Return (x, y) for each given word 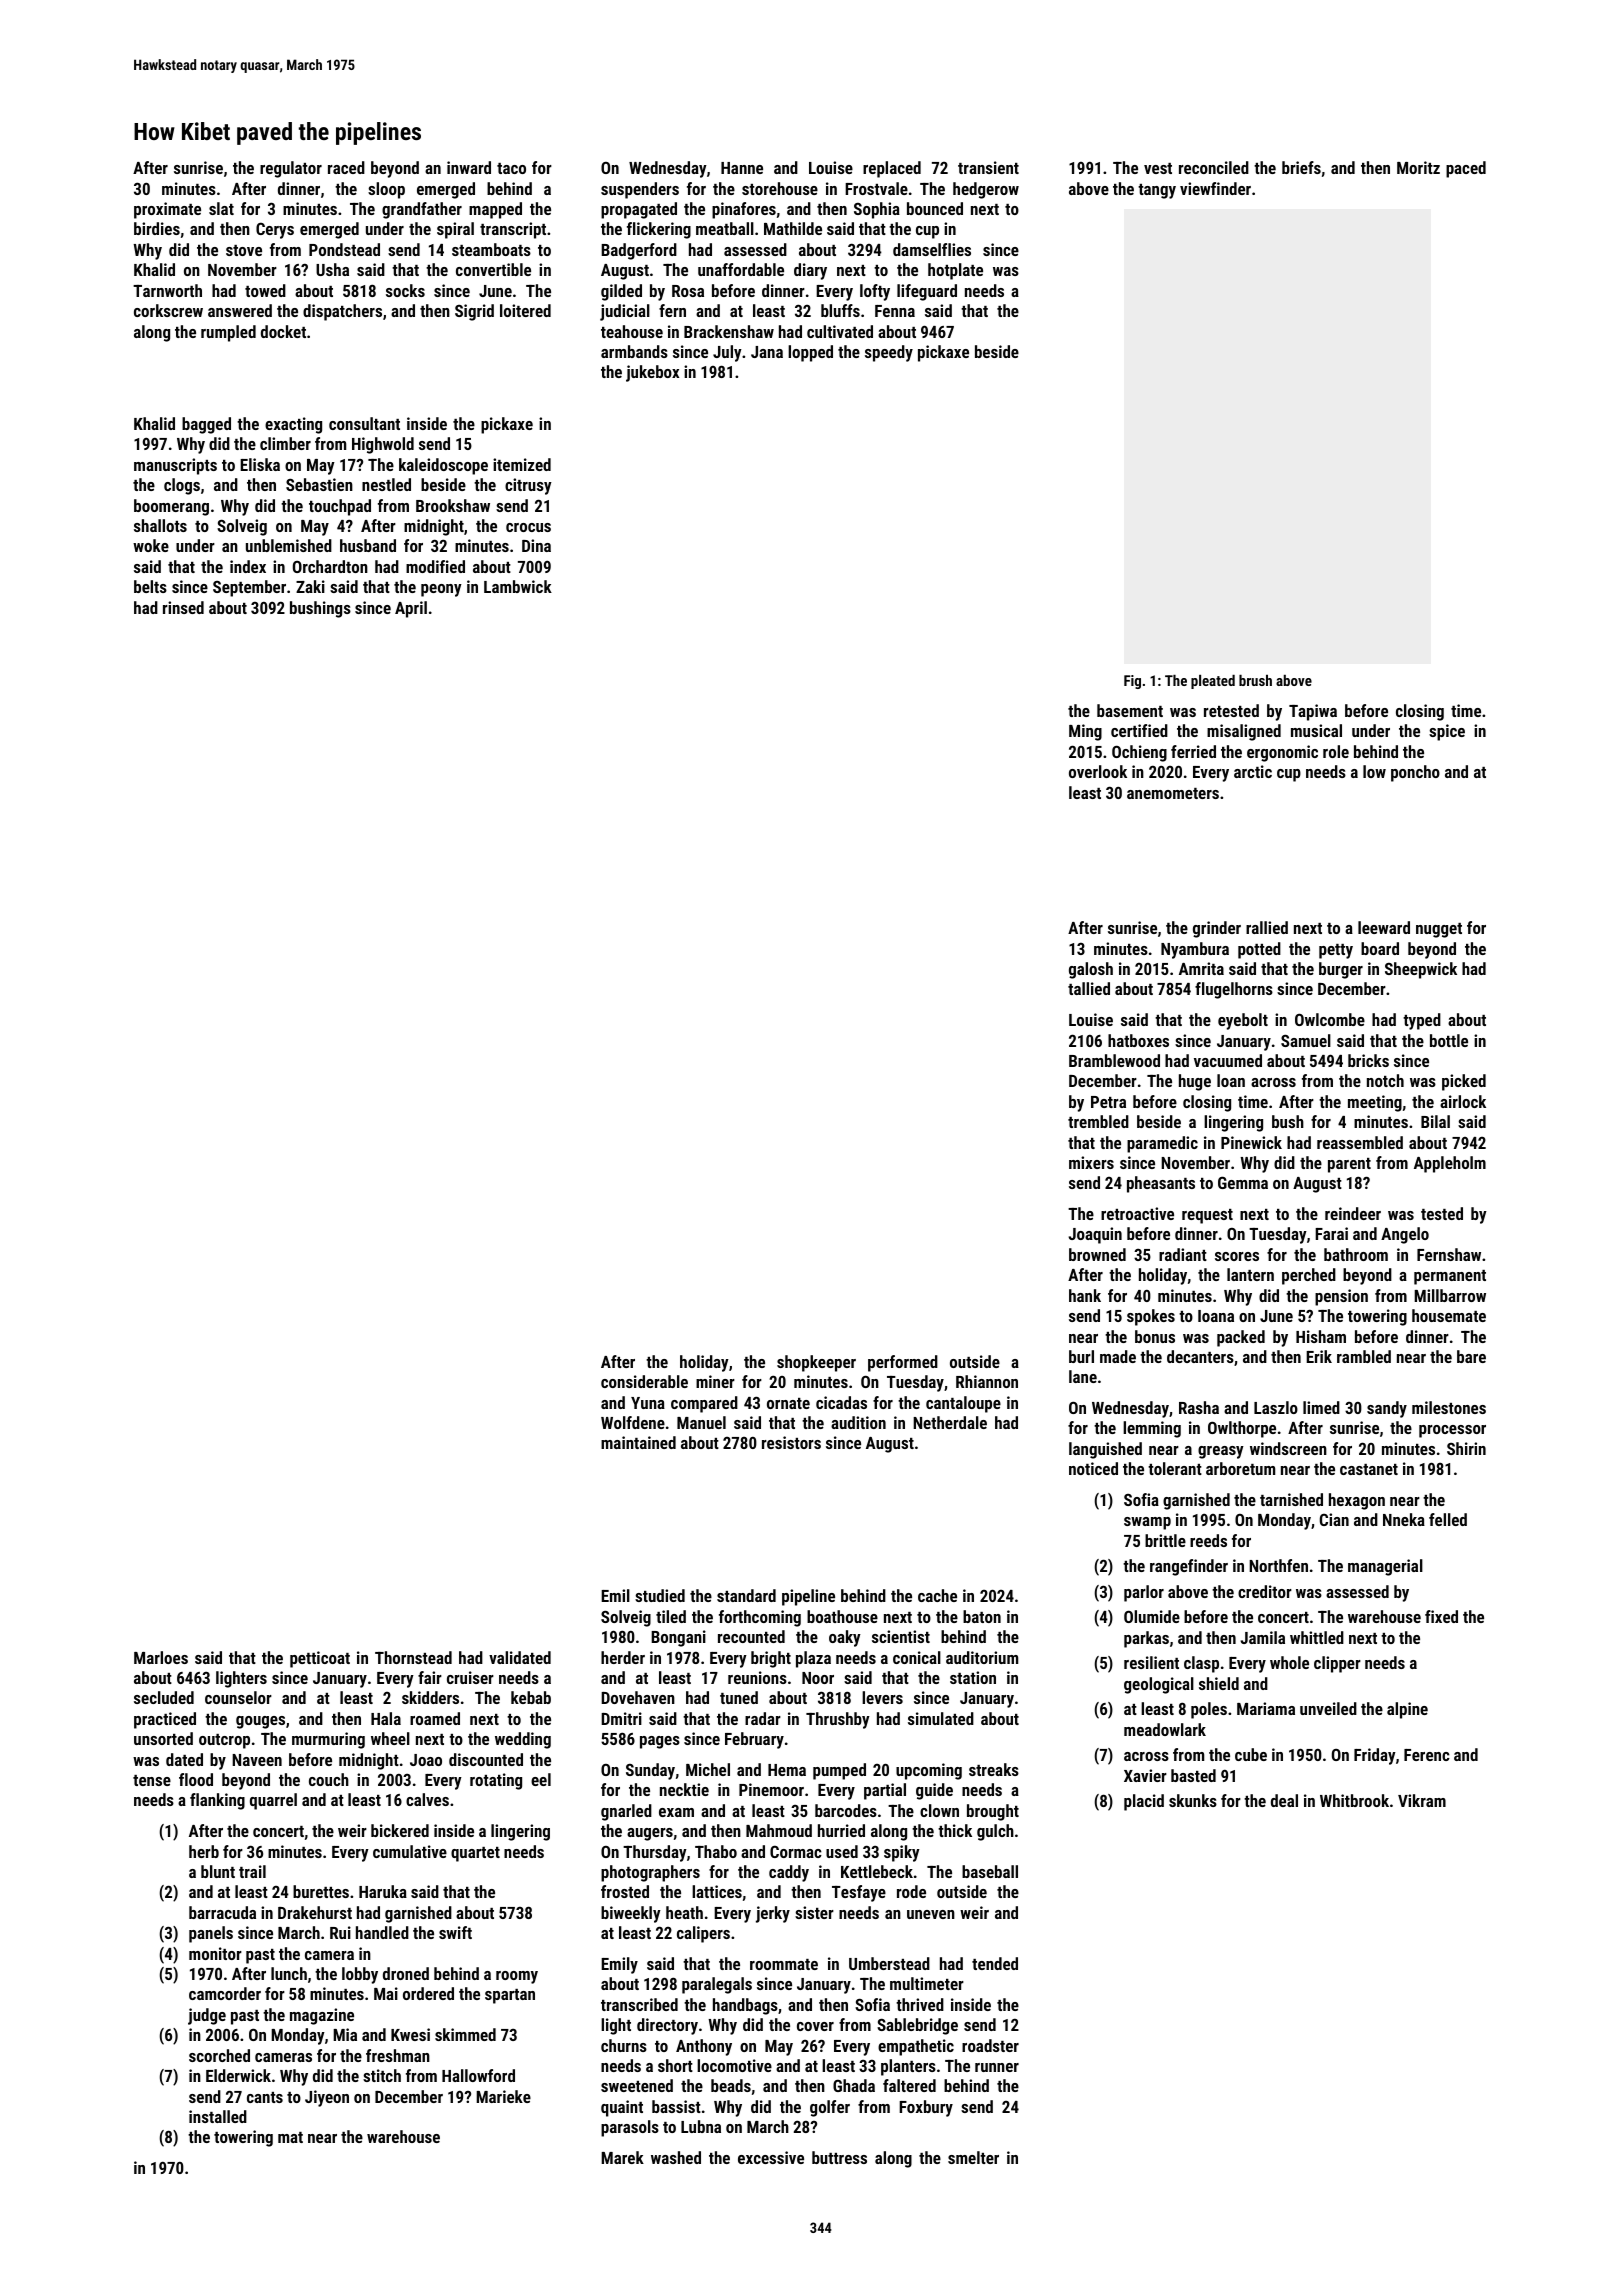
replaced (892, 169)
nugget (1439, 930)
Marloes (161, 1657)
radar (763, 1718)
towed (265, 290)
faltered (909, 2085)
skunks (1193, 1800)
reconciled (1214, 167)
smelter (973, 2157)
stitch (382, 2075)
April (411, 609)
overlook (1098, 771)
